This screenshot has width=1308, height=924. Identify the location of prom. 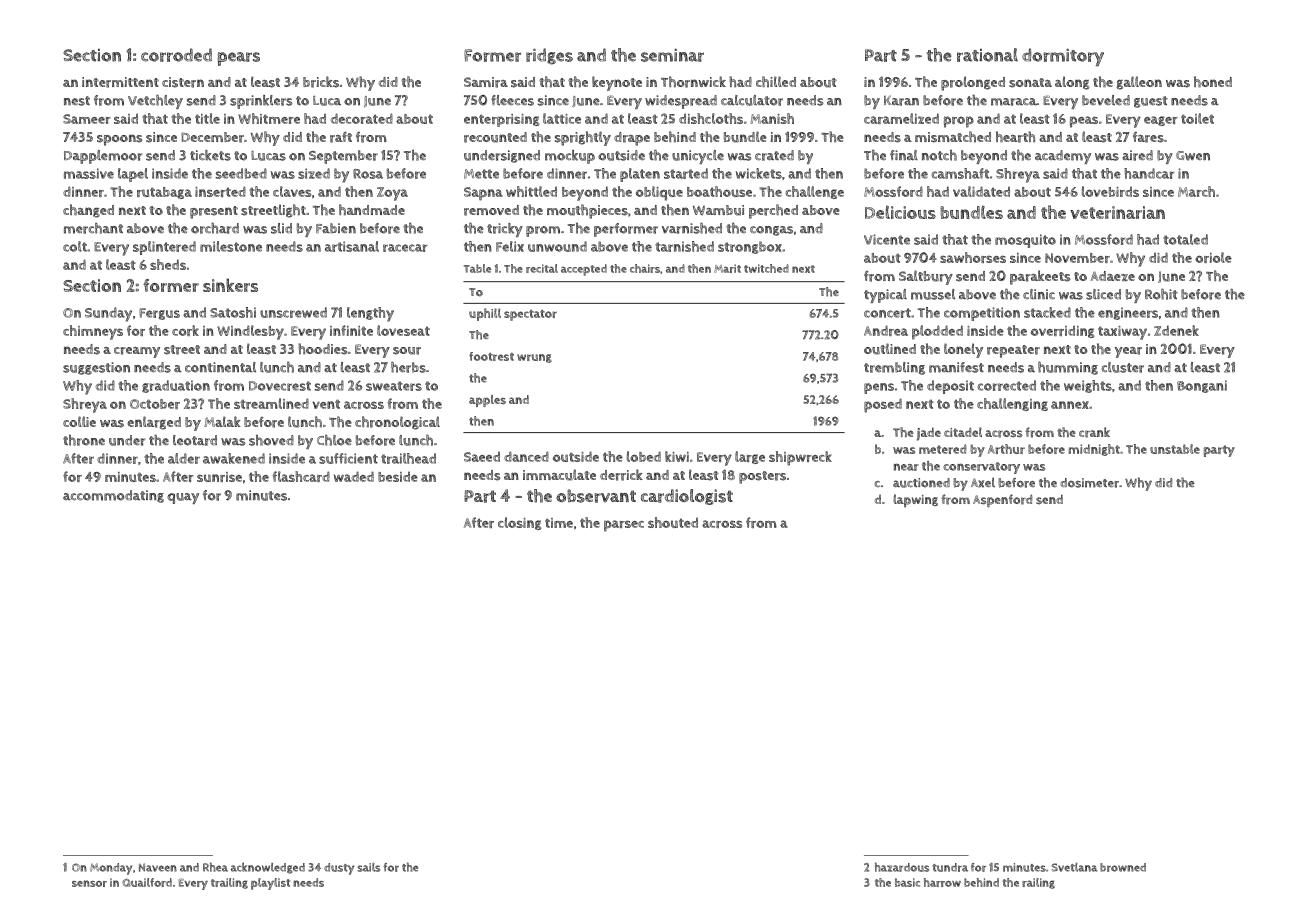
(543, 231).
